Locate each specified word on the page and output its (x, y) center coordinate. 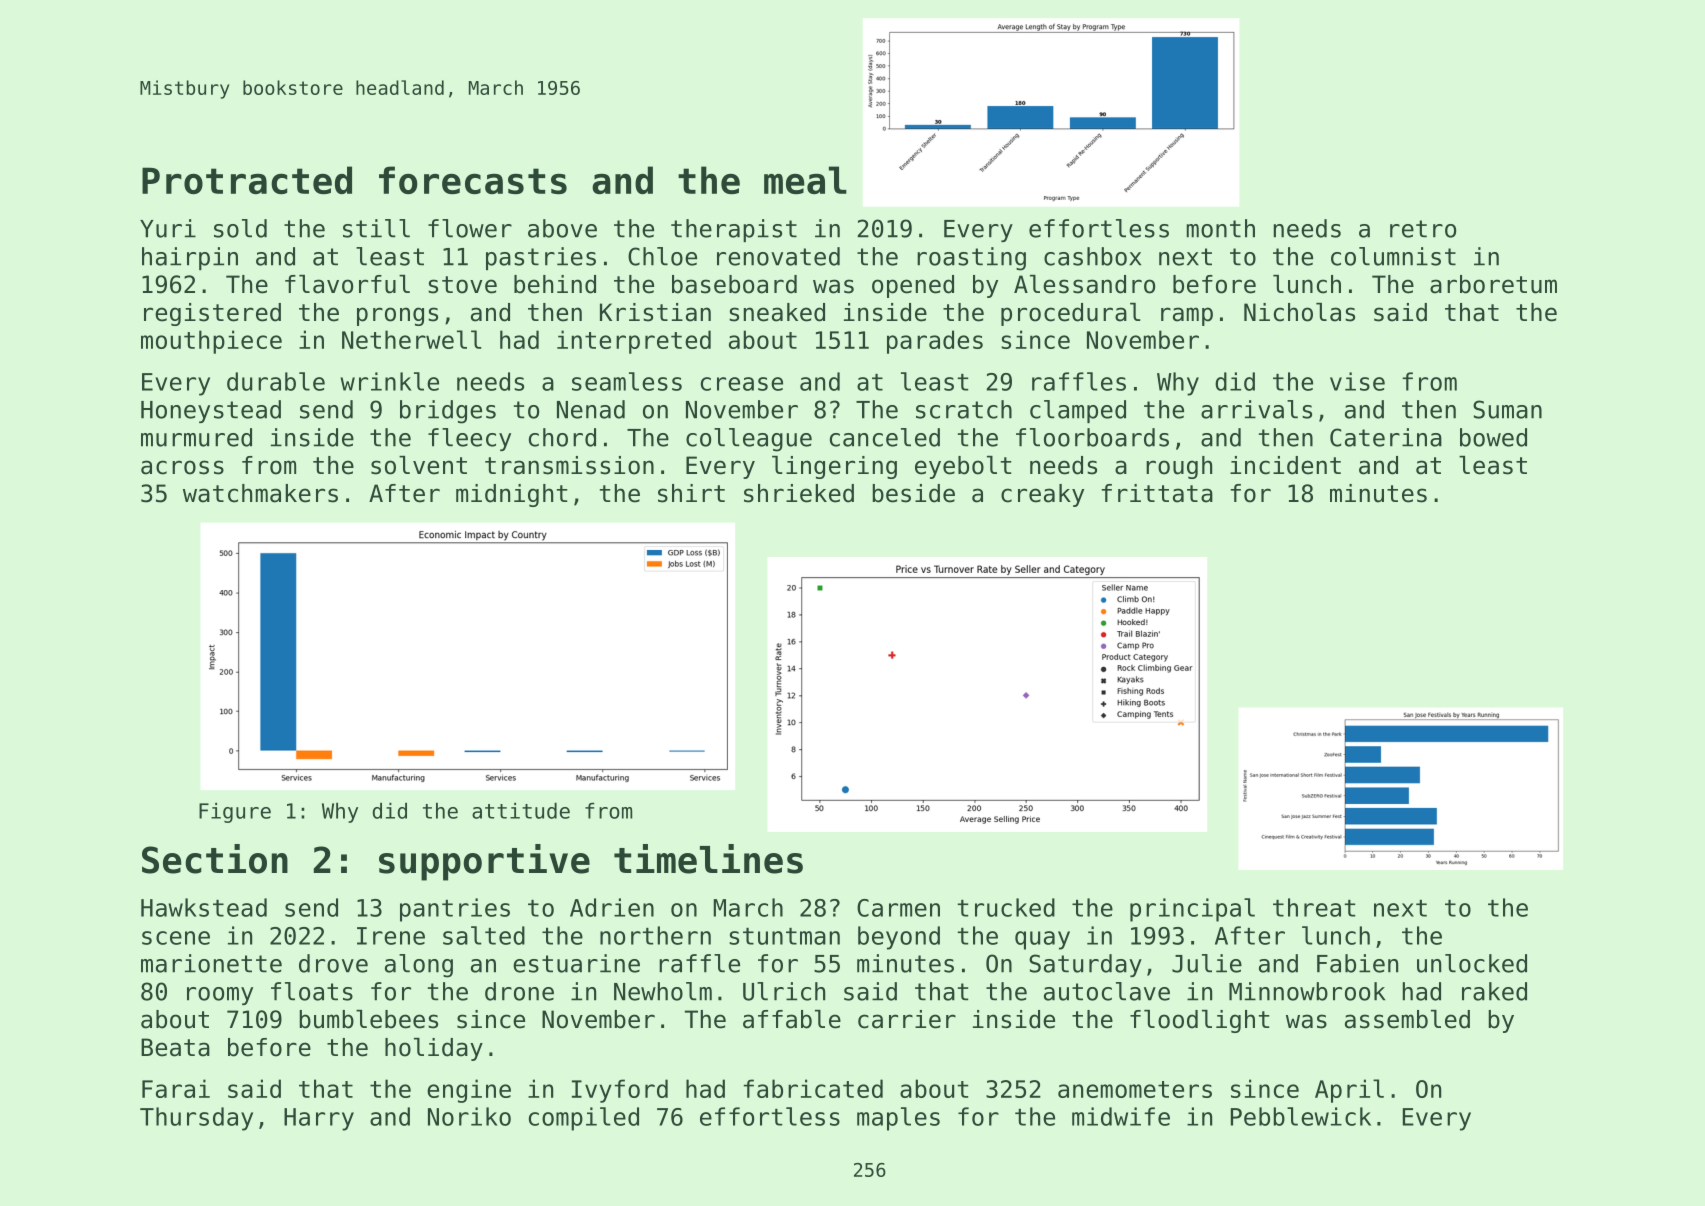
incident (1285, 465)
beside (914, 493)
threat (1314, 907)
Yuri (168, 228)
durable (276, 381)
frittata (1157, 493)
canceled (885, 437)
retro (1423, 229)
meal (805, 180)
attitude (521, 811)
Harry (319, 1119)
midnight (511, 495)
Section (215, 859)
